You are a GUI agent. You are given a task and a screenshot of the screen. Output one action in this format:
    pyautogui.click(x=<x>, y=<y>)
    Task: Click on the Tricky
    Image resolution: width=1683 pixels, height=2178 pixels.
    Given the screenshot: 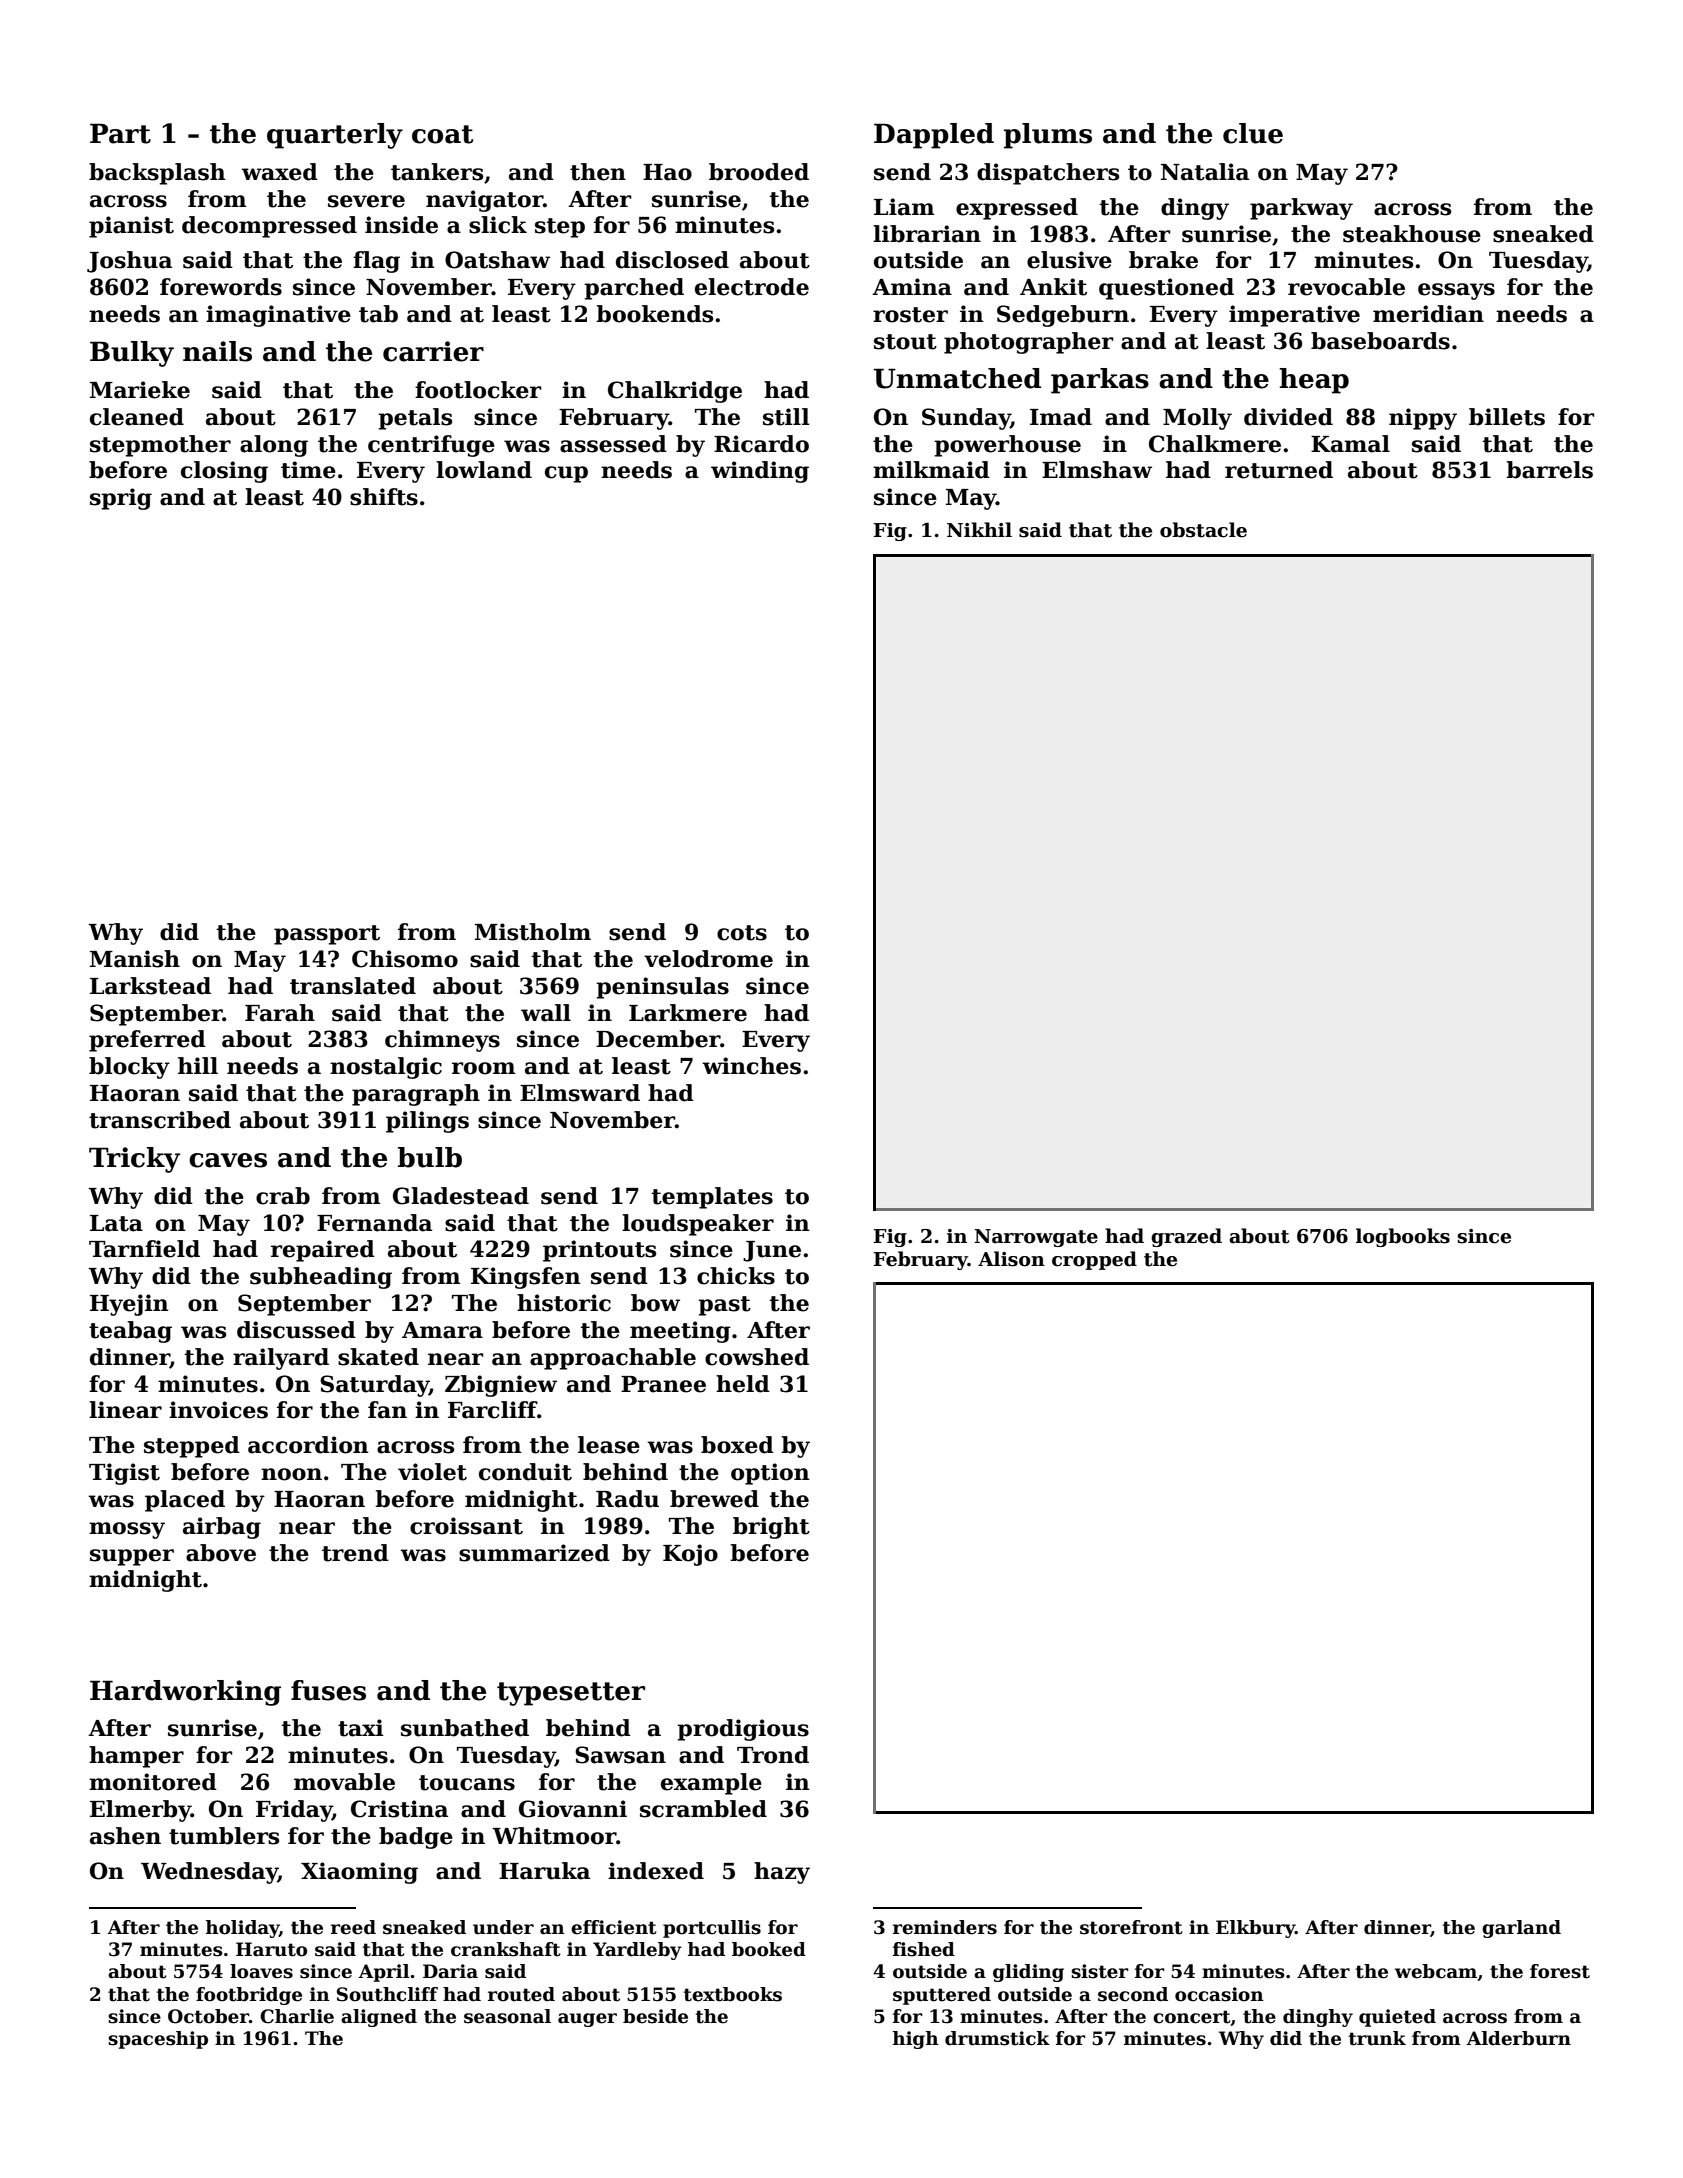 What is the action you would take?
    pyautogui.click(x=135, y=1160)
